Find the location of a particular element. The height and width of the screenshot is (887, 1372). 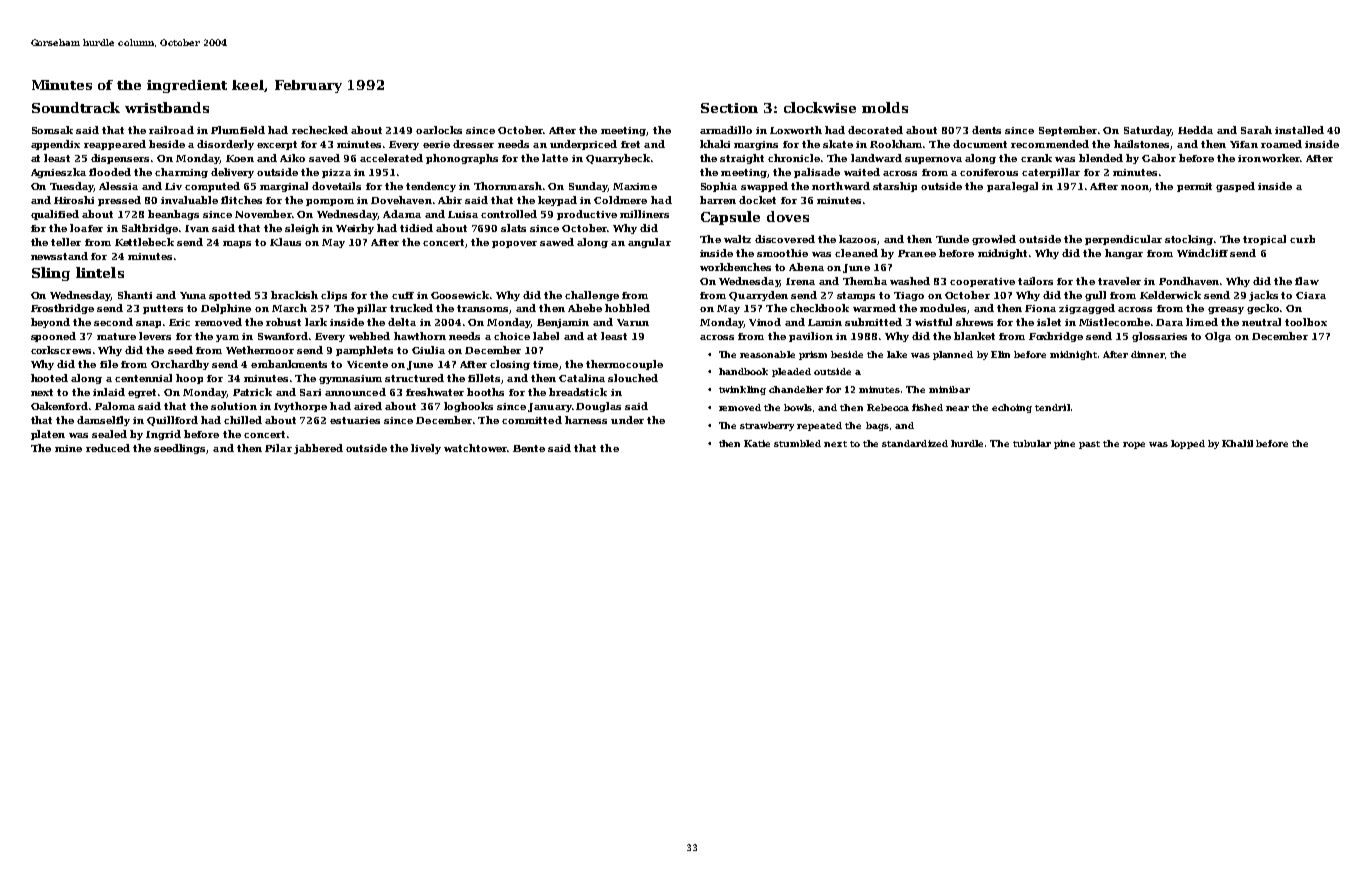

chandelier is located at coordinates (796, 389).
